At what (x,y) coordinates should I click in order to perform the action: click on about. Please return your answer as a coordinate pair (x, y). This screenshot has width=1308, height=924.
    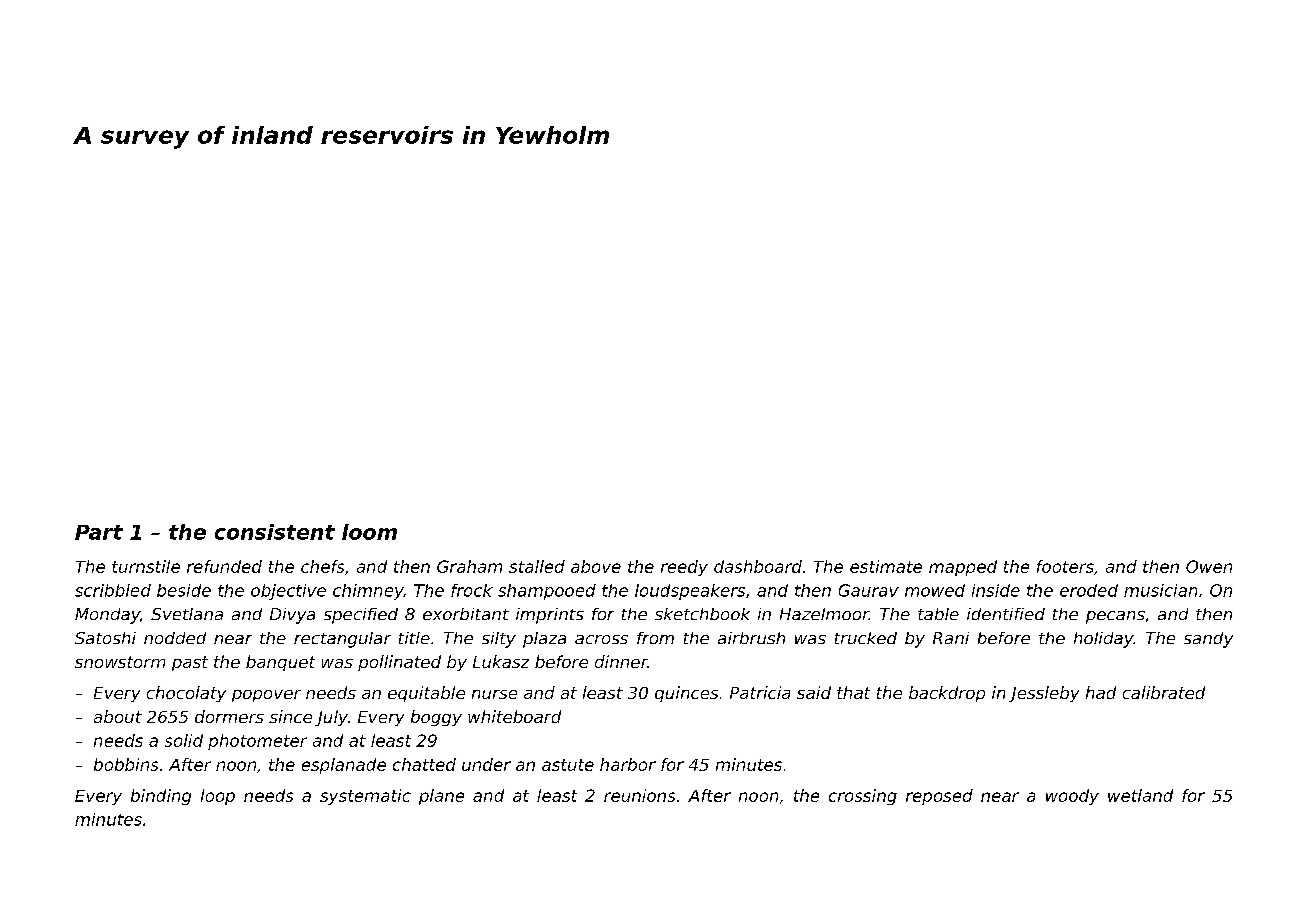
    Looking at the image, I should click on (118, 716).
